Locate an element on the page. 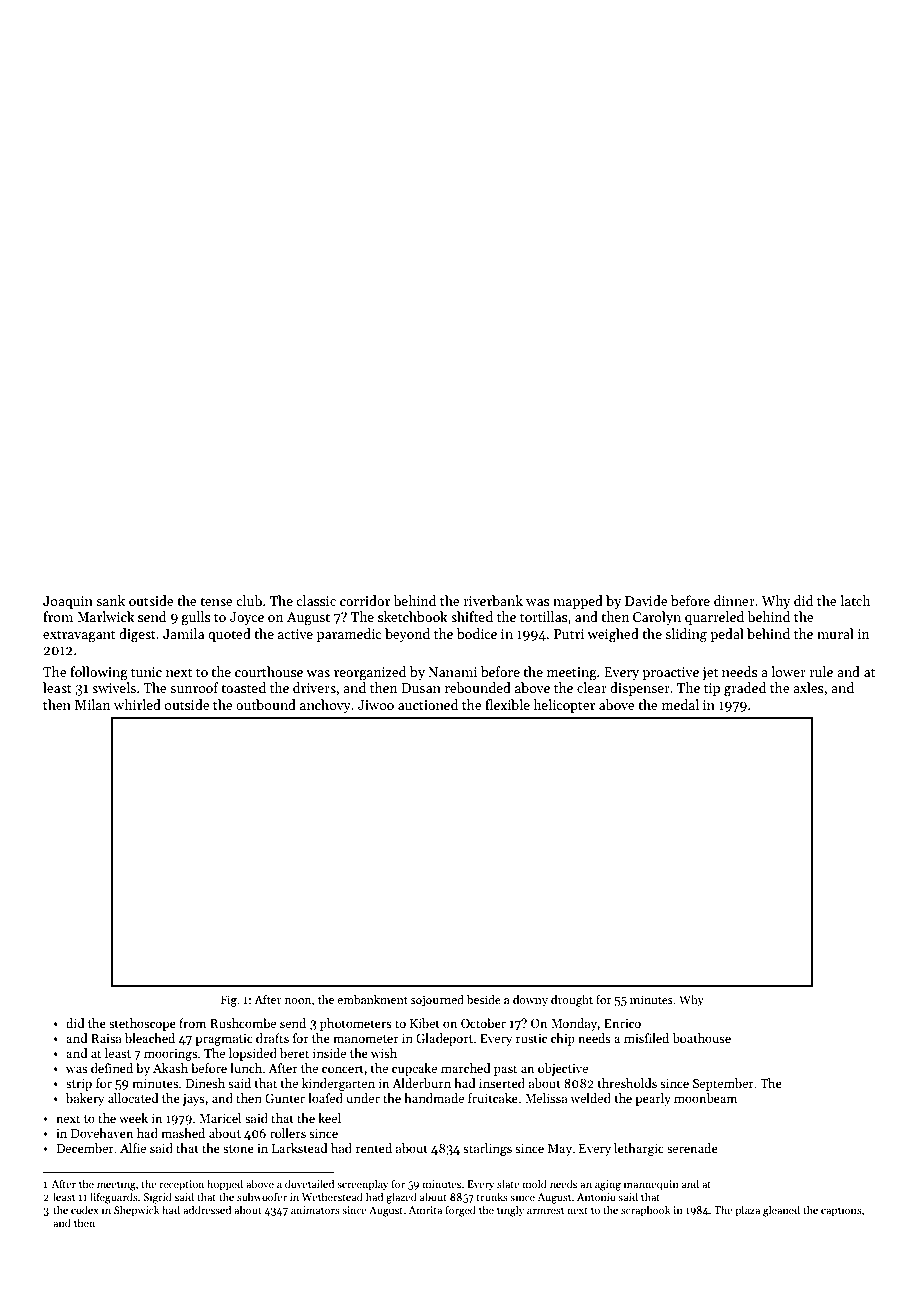 The image size is (924, 1308). mural is located at coordinates (835, 633).
